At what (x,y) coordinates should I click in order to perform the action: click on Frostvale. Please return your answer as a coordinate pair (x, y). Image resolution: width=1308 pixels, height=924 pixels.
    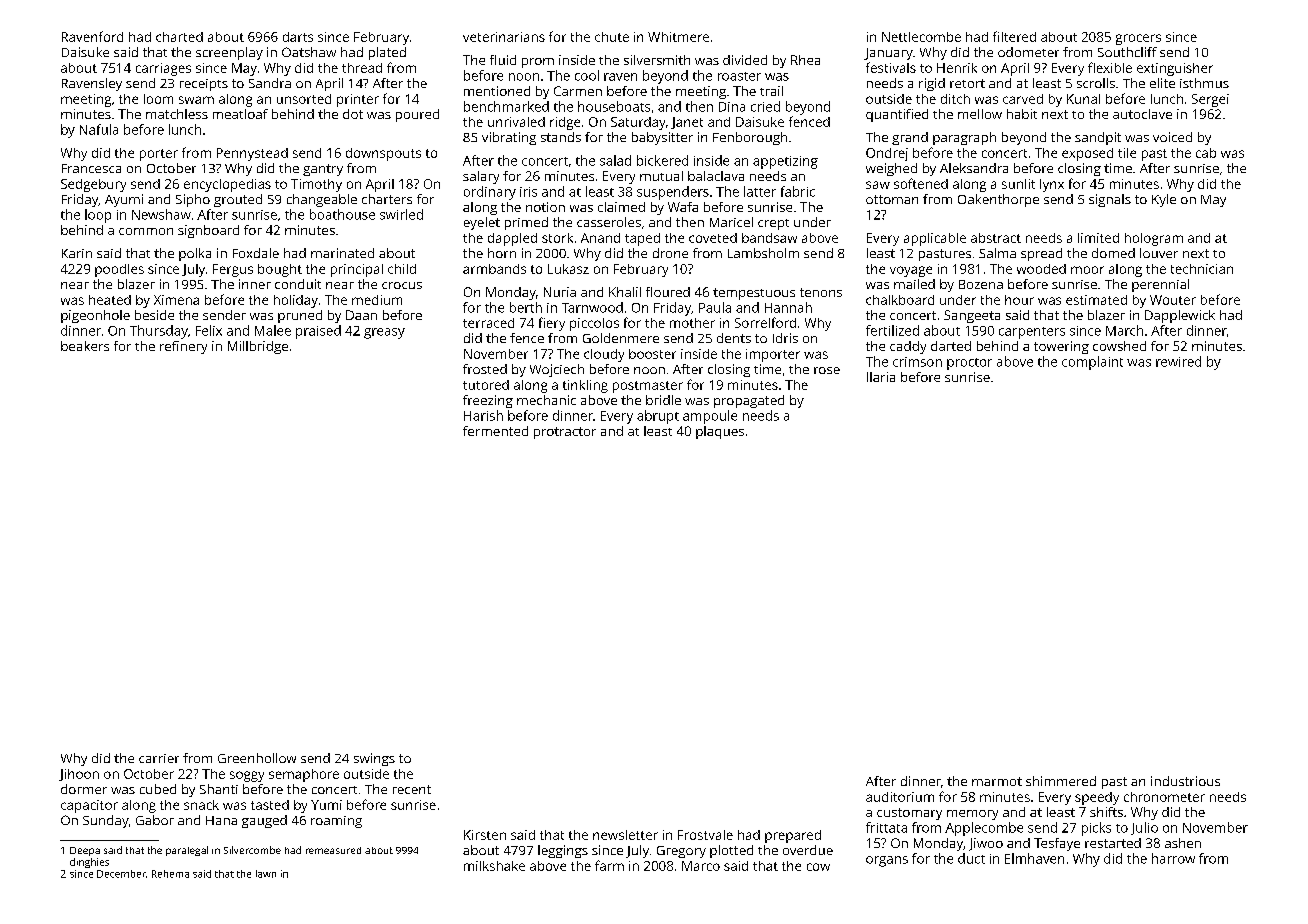
    Looking at the image, I should click on (705, 835).
